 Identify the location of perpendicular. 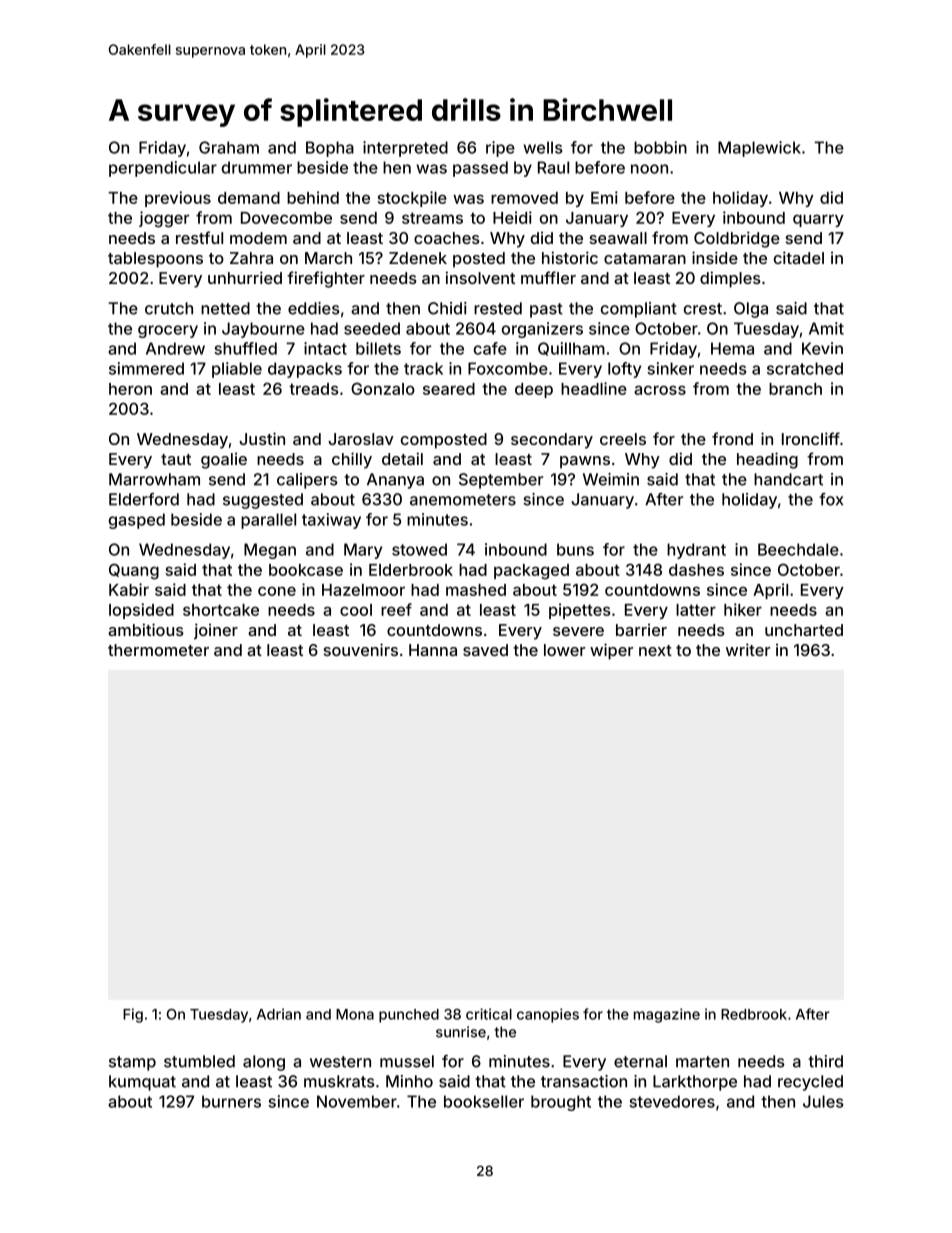
(163, 169).
